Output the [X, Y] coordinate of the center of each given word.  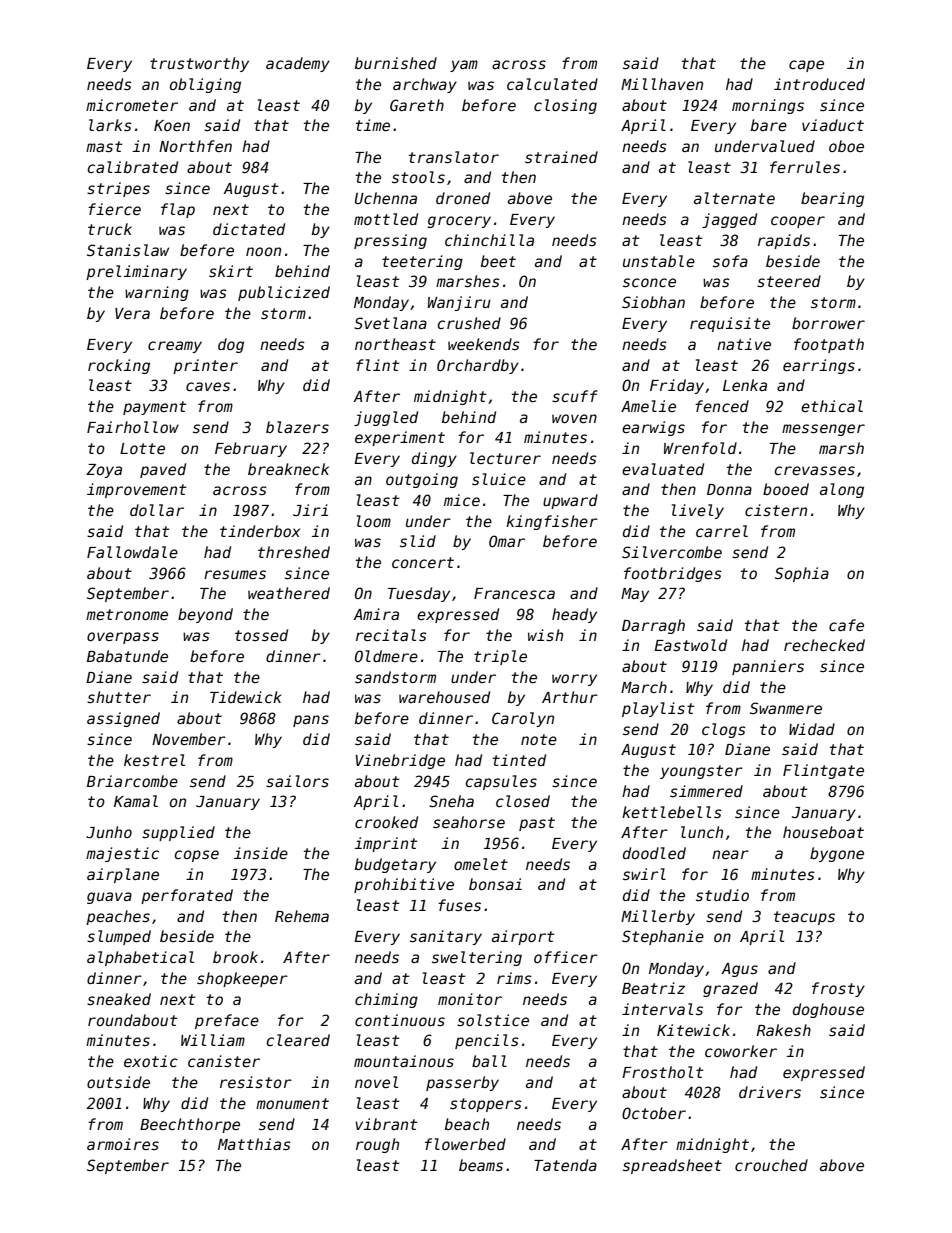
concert [423, 562]
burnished [396, 63]
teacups [804, 918]
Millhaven [662, 84]
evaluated [663, 469]
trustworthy [199, 64]
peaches [118, 917]
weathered [289, 593]
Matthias [254, 1144]
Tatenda [565, 1165]
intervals [662, 1009]
